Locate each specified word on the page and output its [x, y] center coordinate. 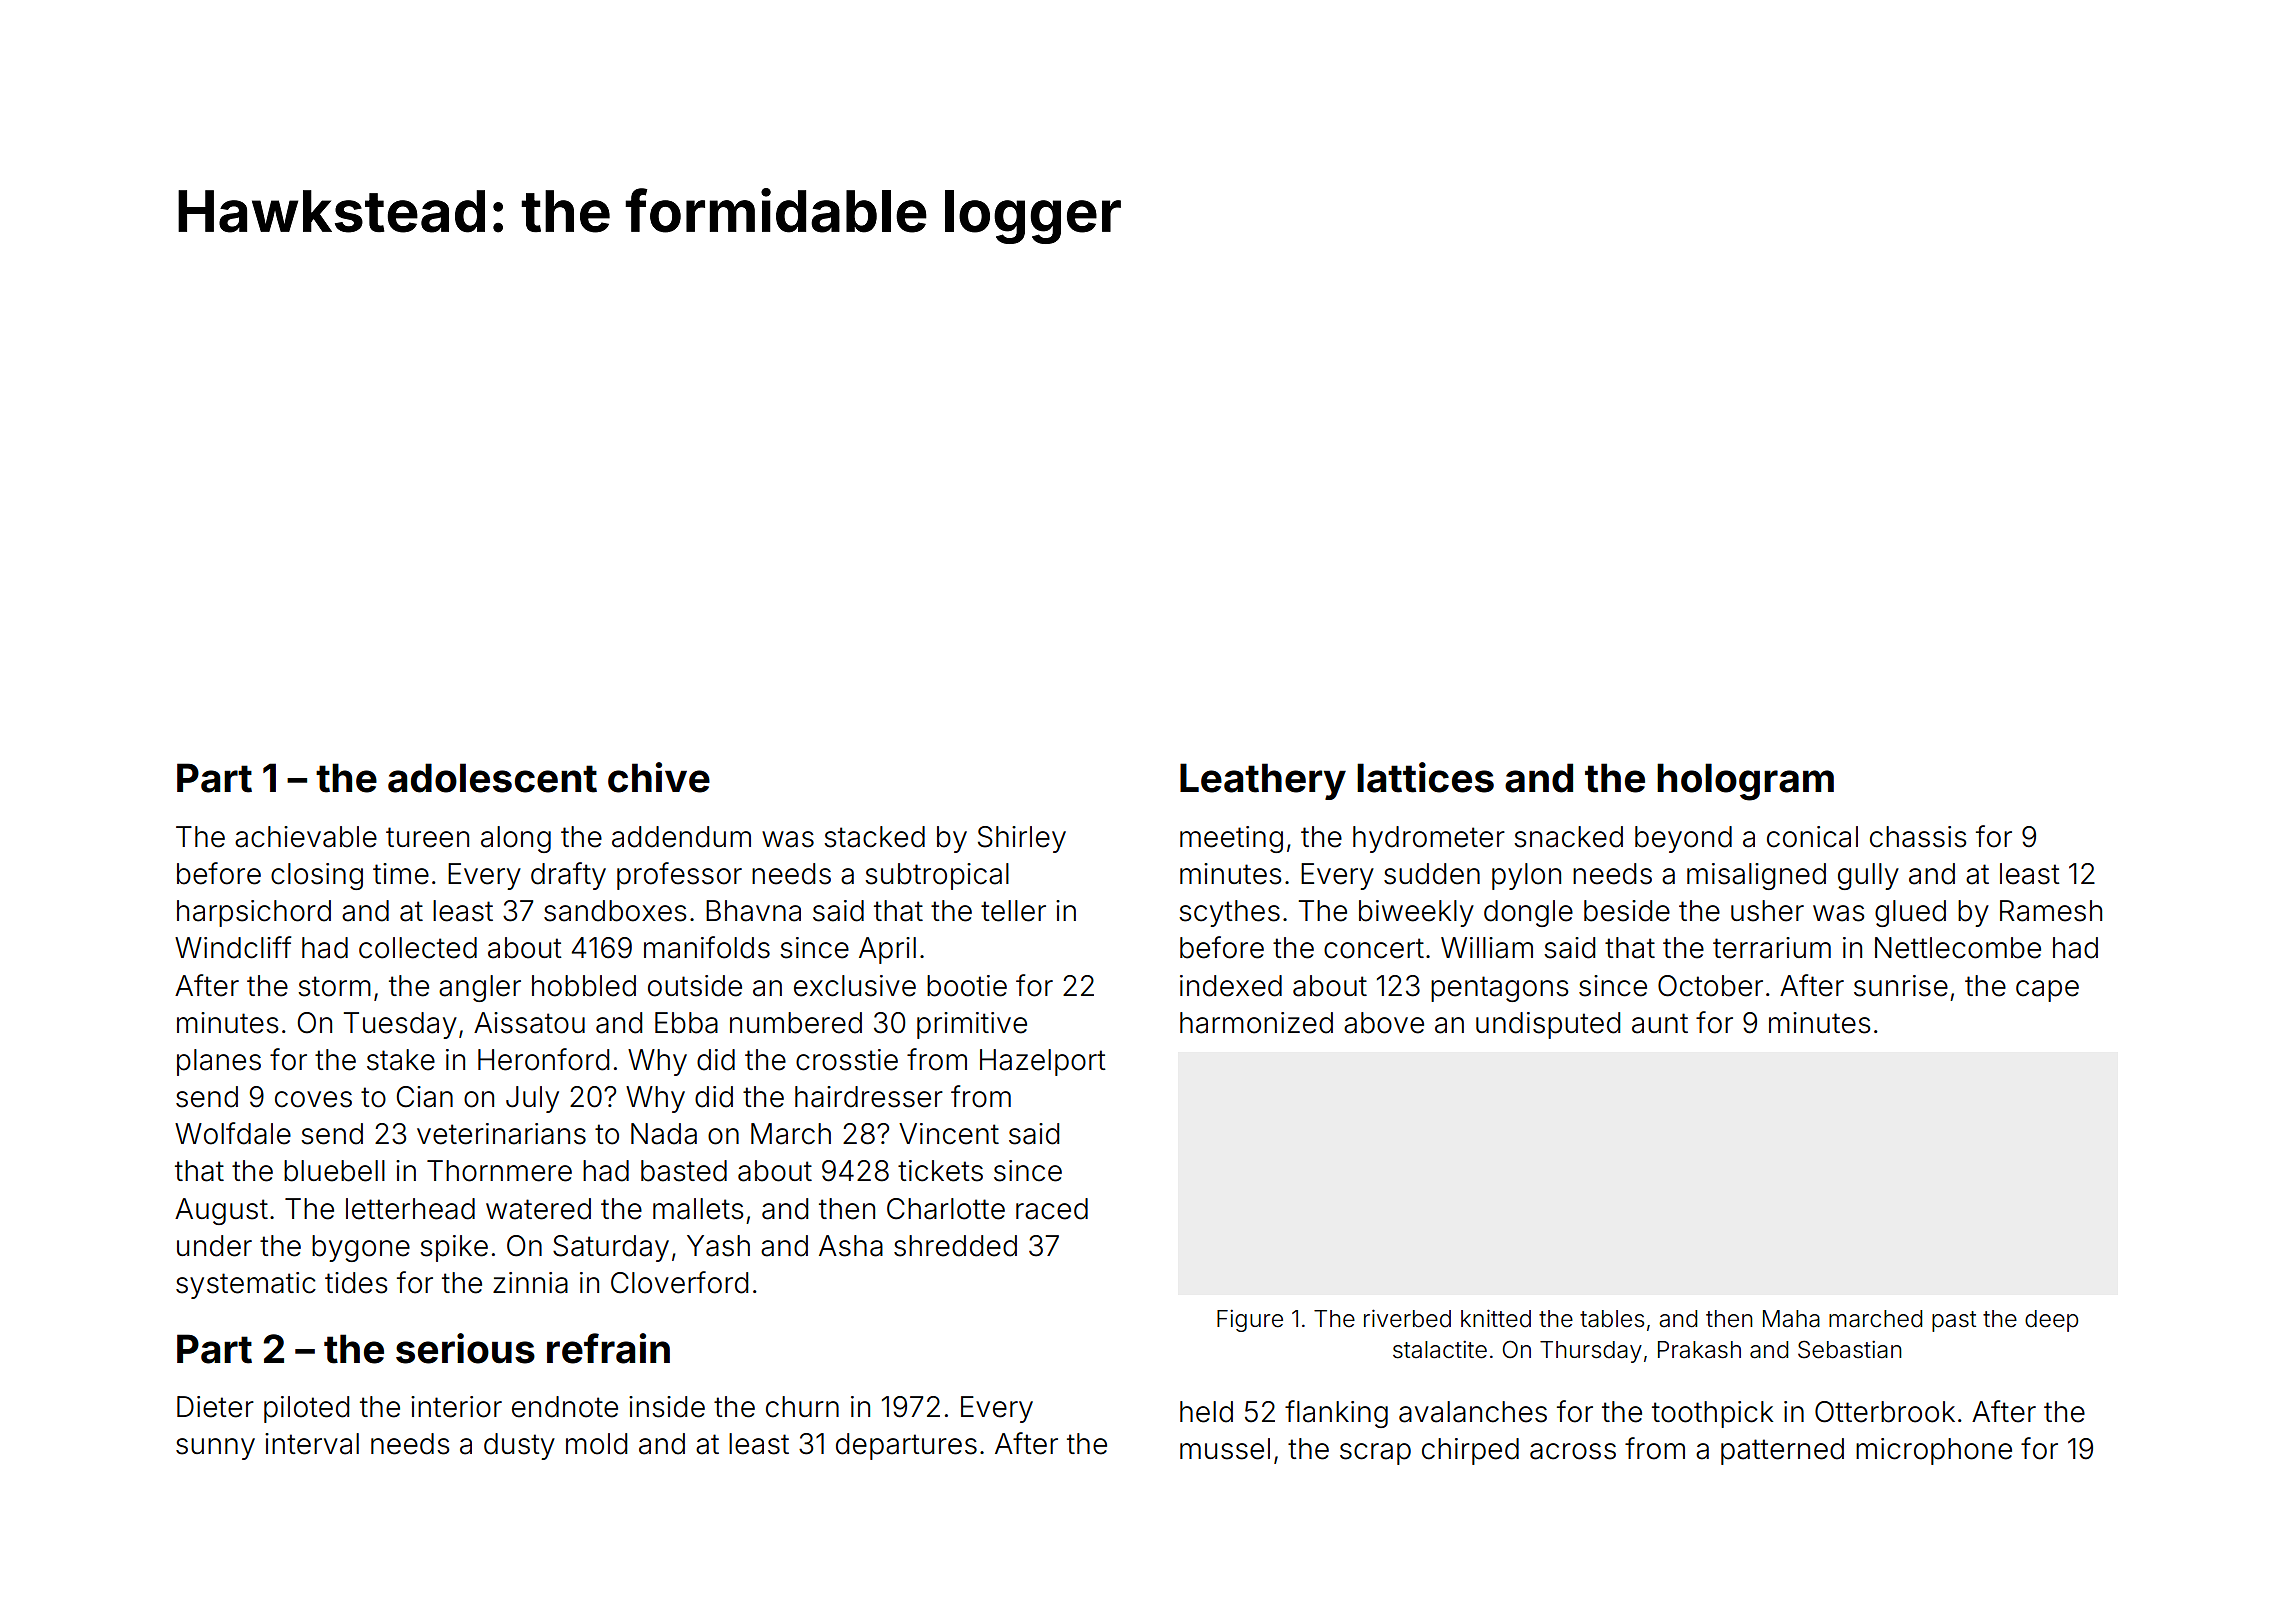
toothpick [1712, 1414]
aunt [1660, 1023]
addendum [681, 837]
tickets [940, 1171]
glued [1910, 913]
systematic [246, 1285]
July [532, 1099]
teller [1013, 911]
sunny [215, 1449]
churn [802, 1407]
